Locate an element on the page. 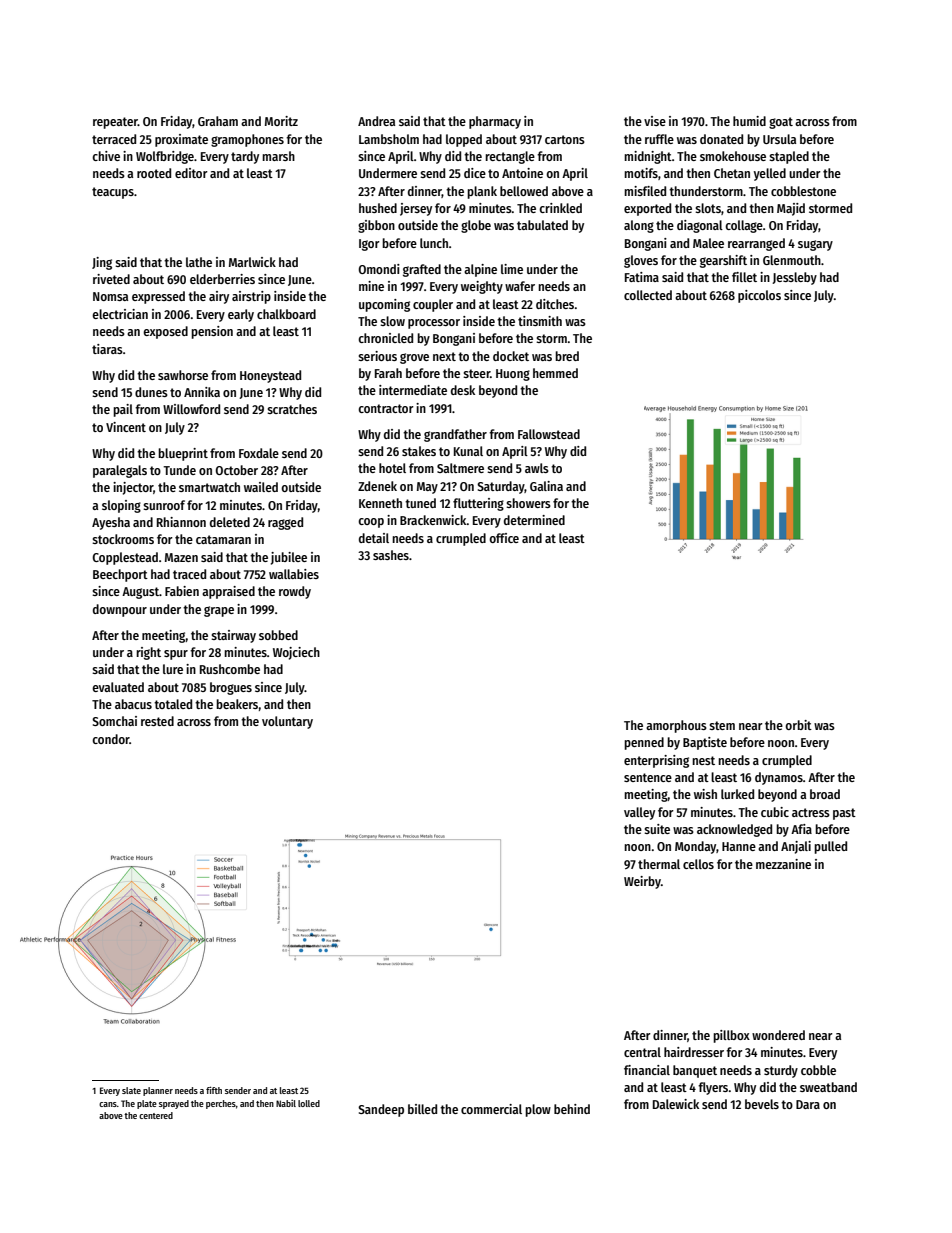 This document has width=952, height=1233. Kunal is located at coordinates (468, 451).
